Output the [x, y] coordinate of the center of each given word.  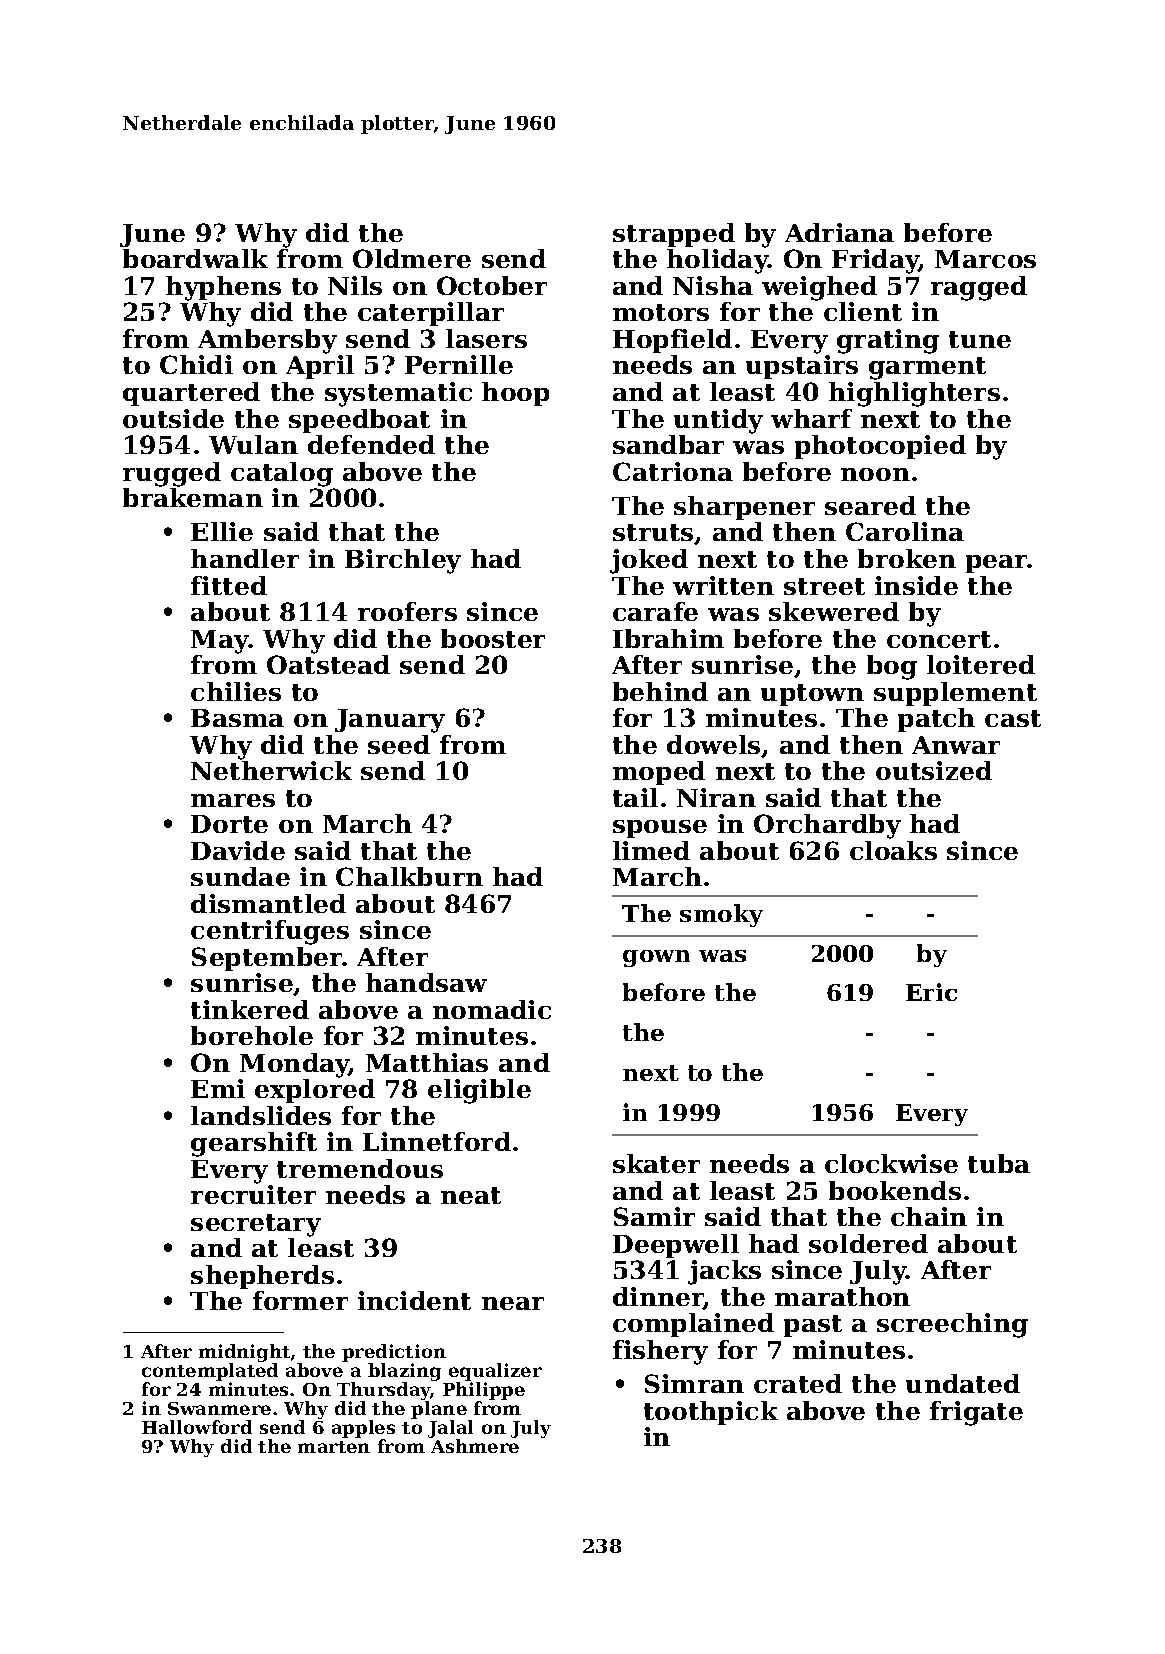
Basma [237, 718]
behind [660, 691]
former [300, 1300]
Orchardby [827, 826]
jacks [724, 1272]
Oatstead [328, 664]
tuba [999, 1163]
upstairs [802, 367]
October [492, 285]
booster [493, 638]
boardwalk [195, 258]
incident [414, 1300]
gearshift [254, 1144]
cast [1013, 718]
